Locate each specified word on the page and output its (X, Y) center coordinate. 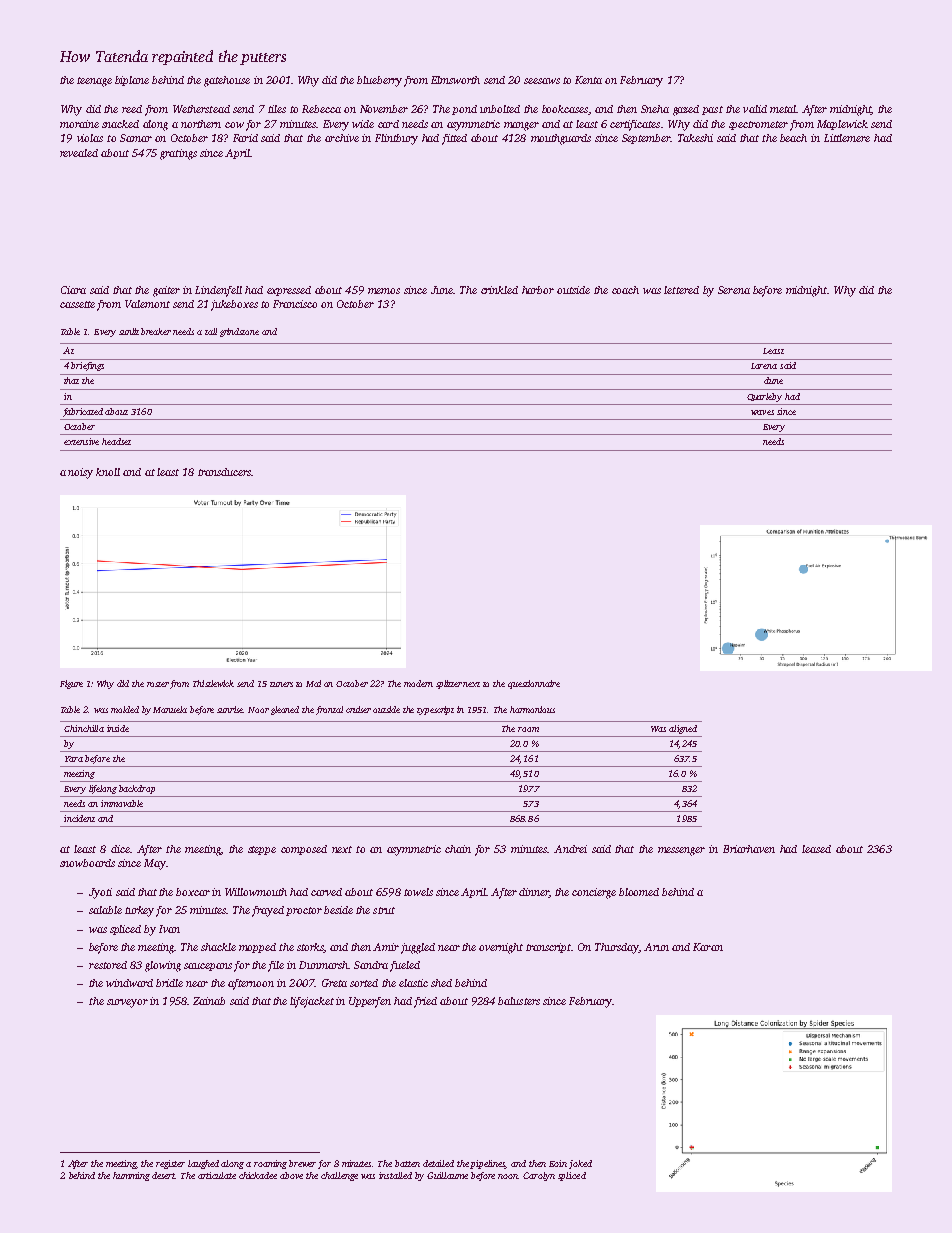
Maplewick (842, 125)
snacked (120, 124)
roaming (270, 1164)
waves (762, 412)
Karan (708, 947)
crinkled (499, 290)
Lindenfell (218, 291)
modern (418, 683)
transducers (224, 472)
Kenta (588, 80)
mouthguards (561, 139)
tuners (281, 684)
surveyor (127, 1003)
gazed (686, 110)
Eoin (558, 1163)
